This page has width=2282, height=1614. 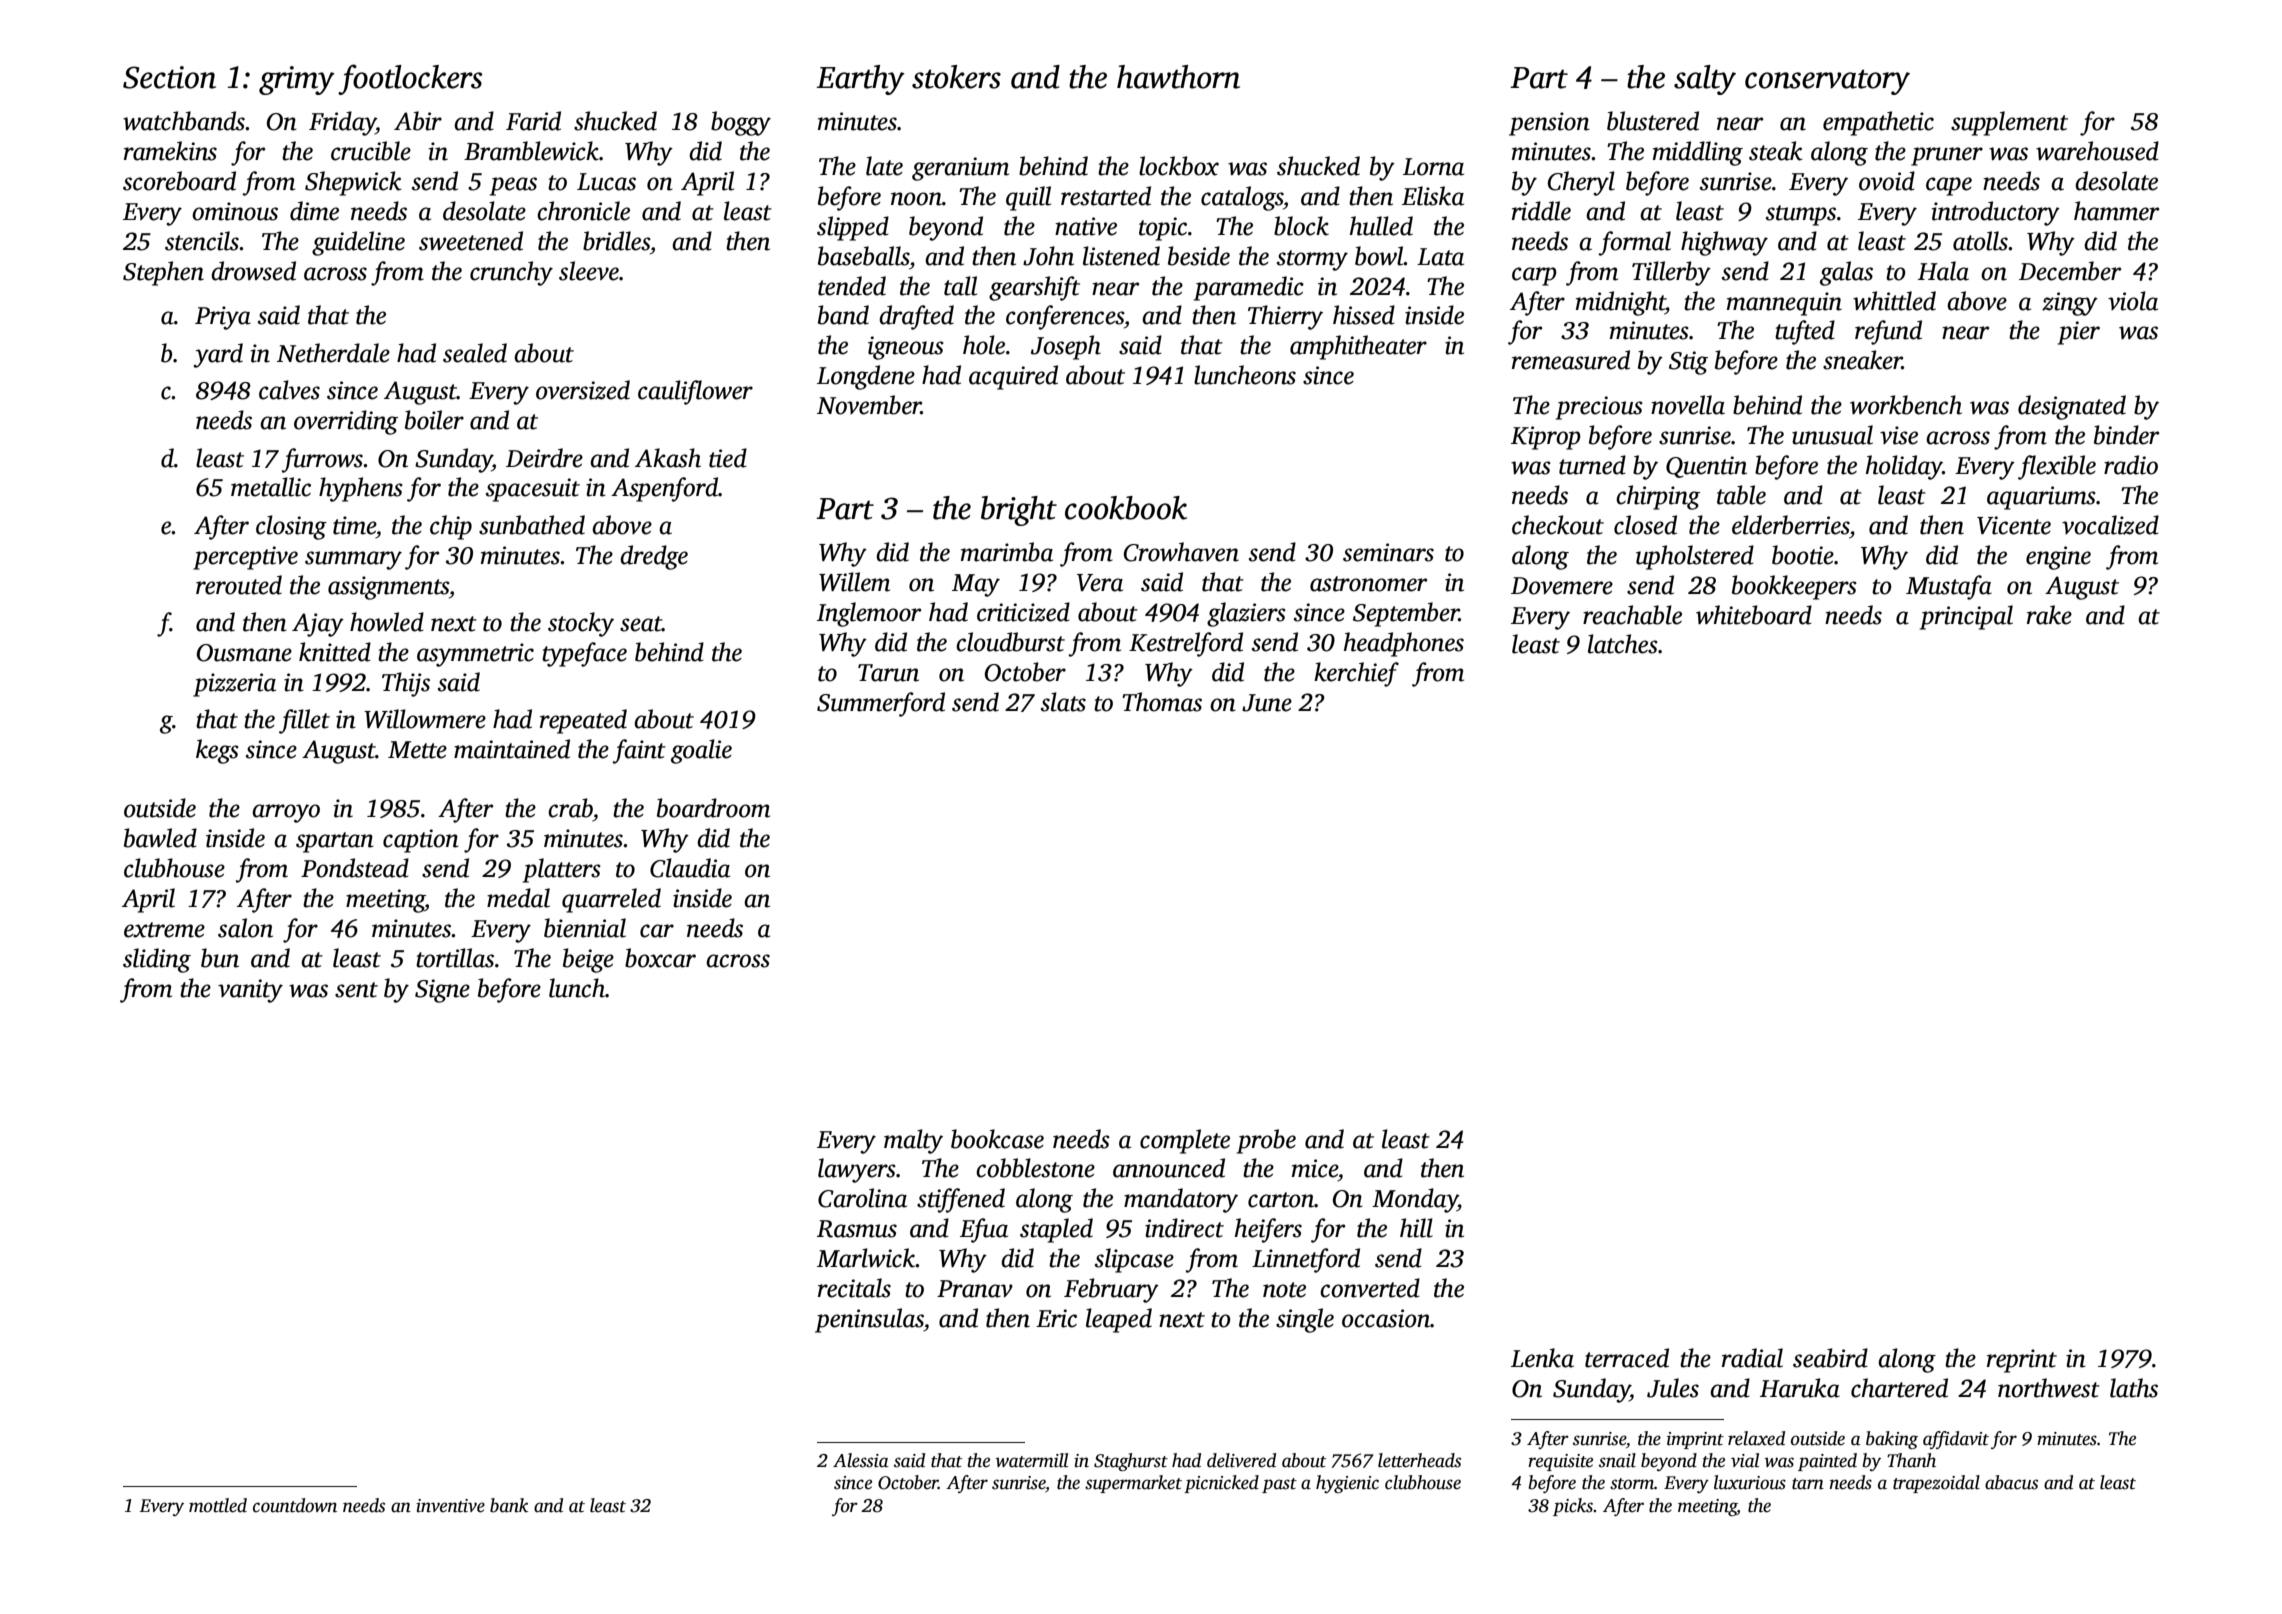 What do you see at coordinates (1178, 77) in the page?
I see `hawthorn` at bounding box center [1178, 77].
